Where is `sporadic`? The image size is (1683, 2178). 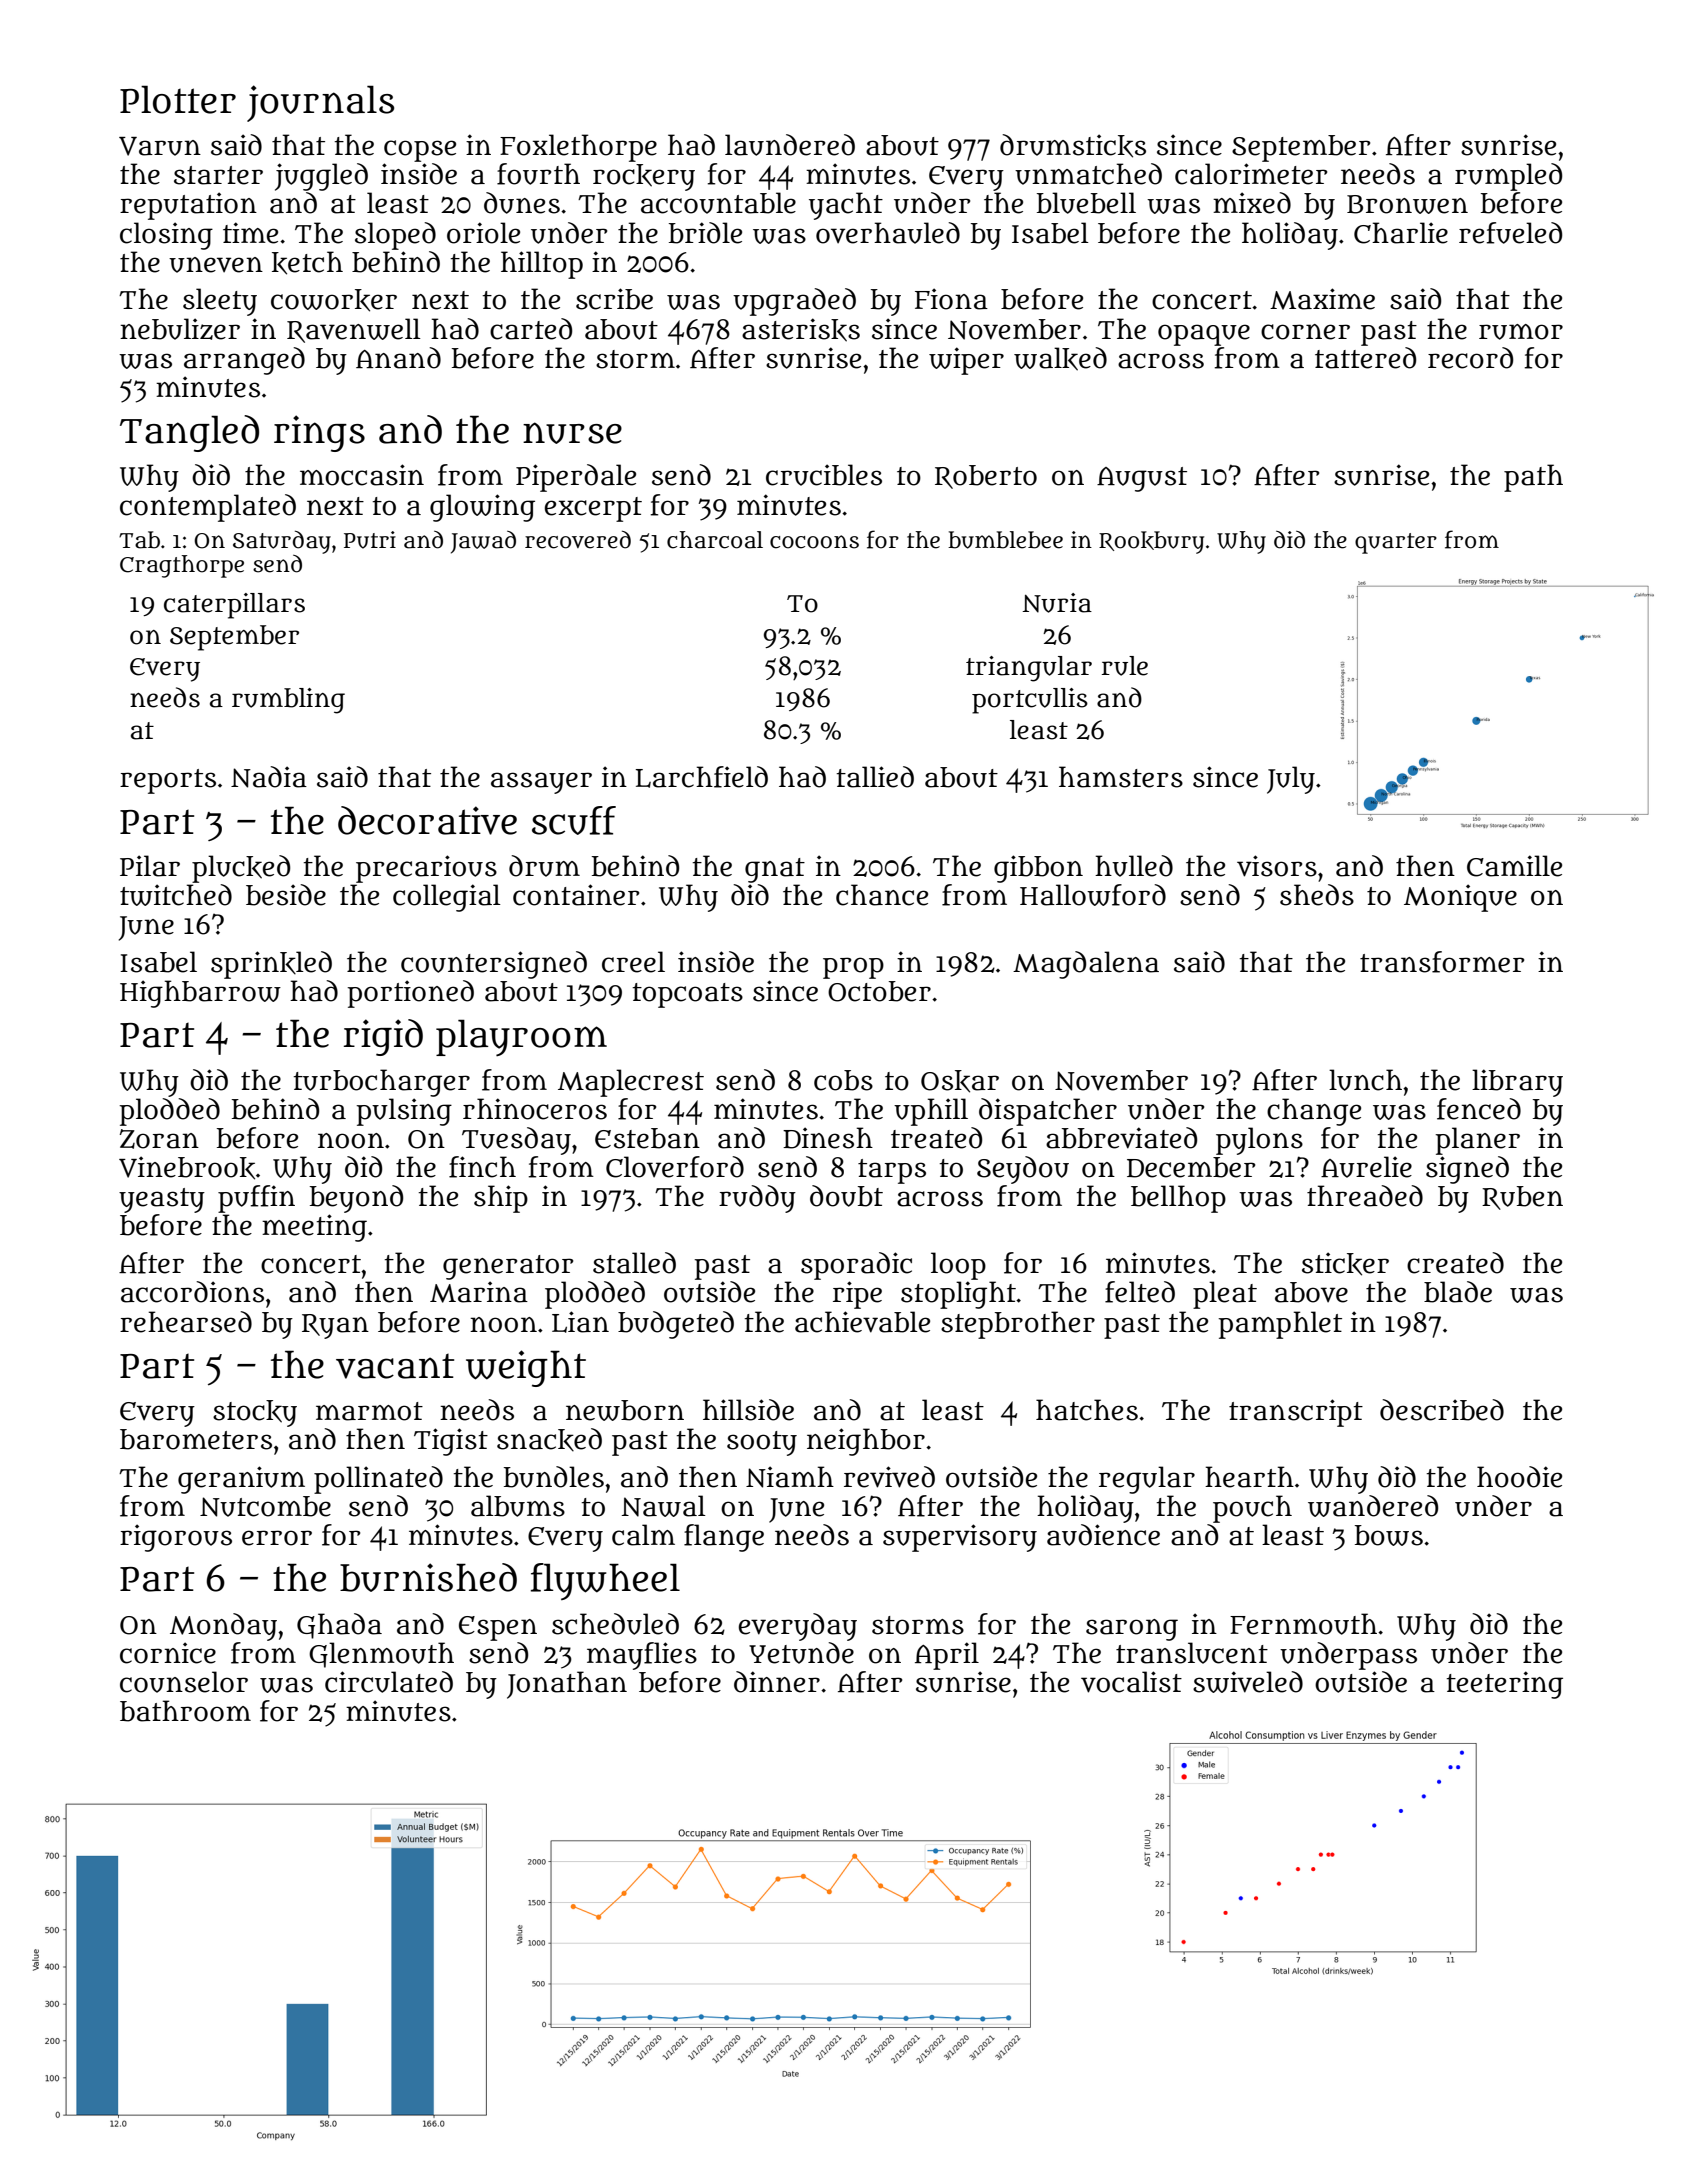
sporadic is located at coordinates (856, 1266).
